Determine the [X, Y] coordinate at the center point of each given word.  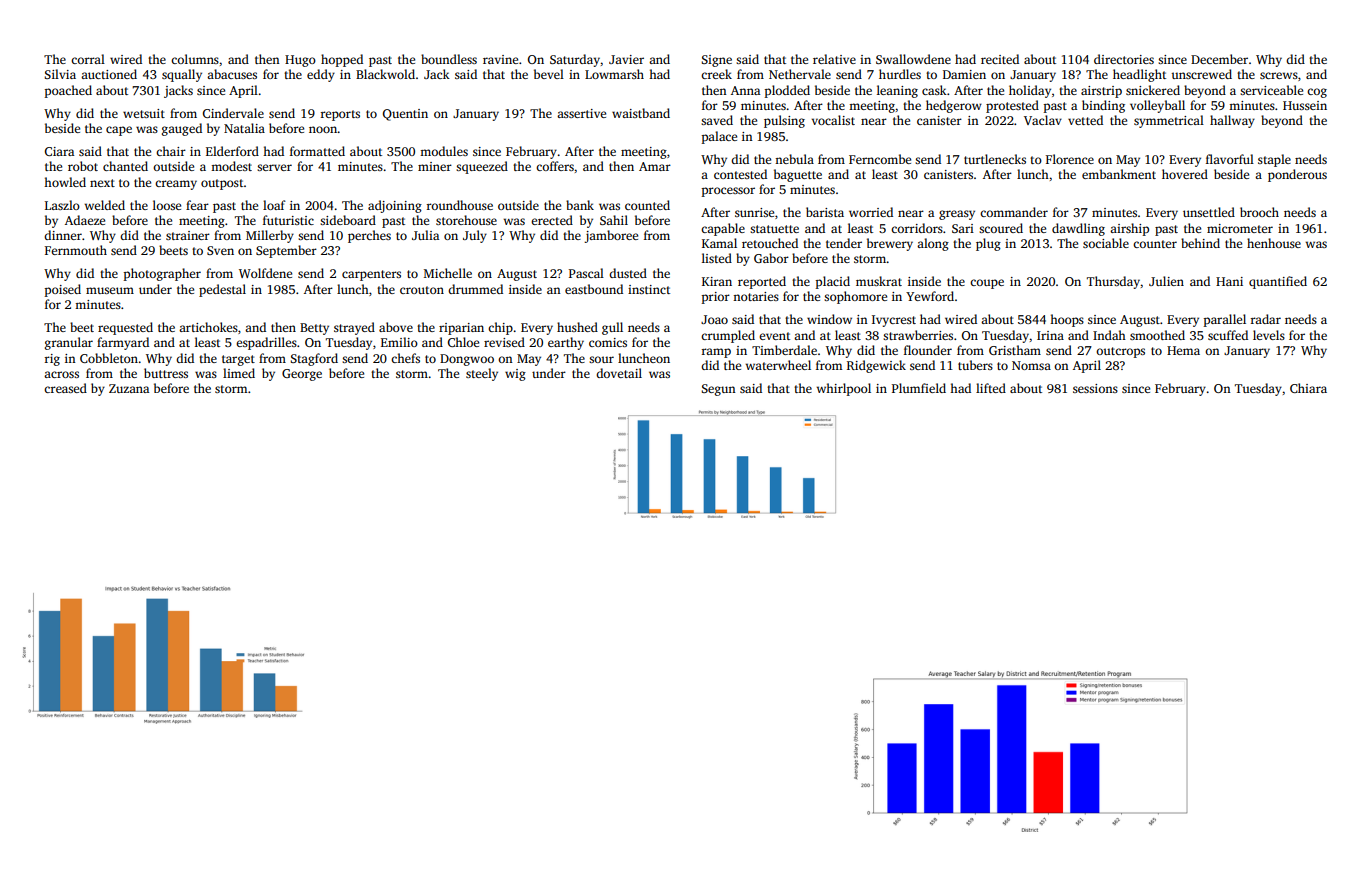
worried [871, 212]
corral [88, 59]
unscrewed [1202, 74]
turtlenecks [995, 159]
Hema [1183, 350]
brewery [890, 244]
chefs [405, 358]
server [274, 167]
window [829, 319]
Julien [1166, 281]
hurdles [900, 74]
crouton [422, 290]
